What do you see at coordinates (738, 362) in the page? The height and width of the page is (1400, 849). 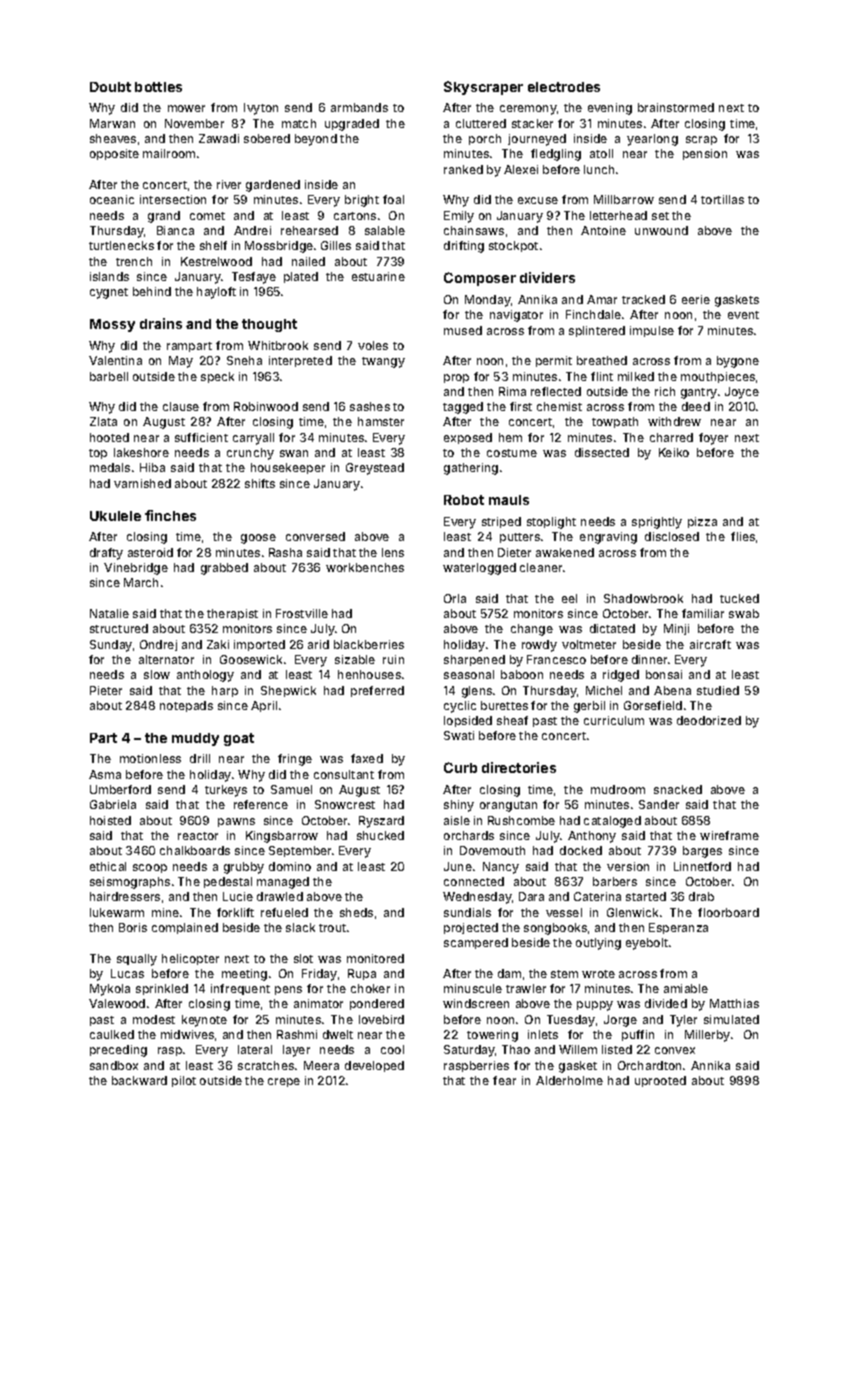 I see `bygone` at bounding box center [738, 362].
